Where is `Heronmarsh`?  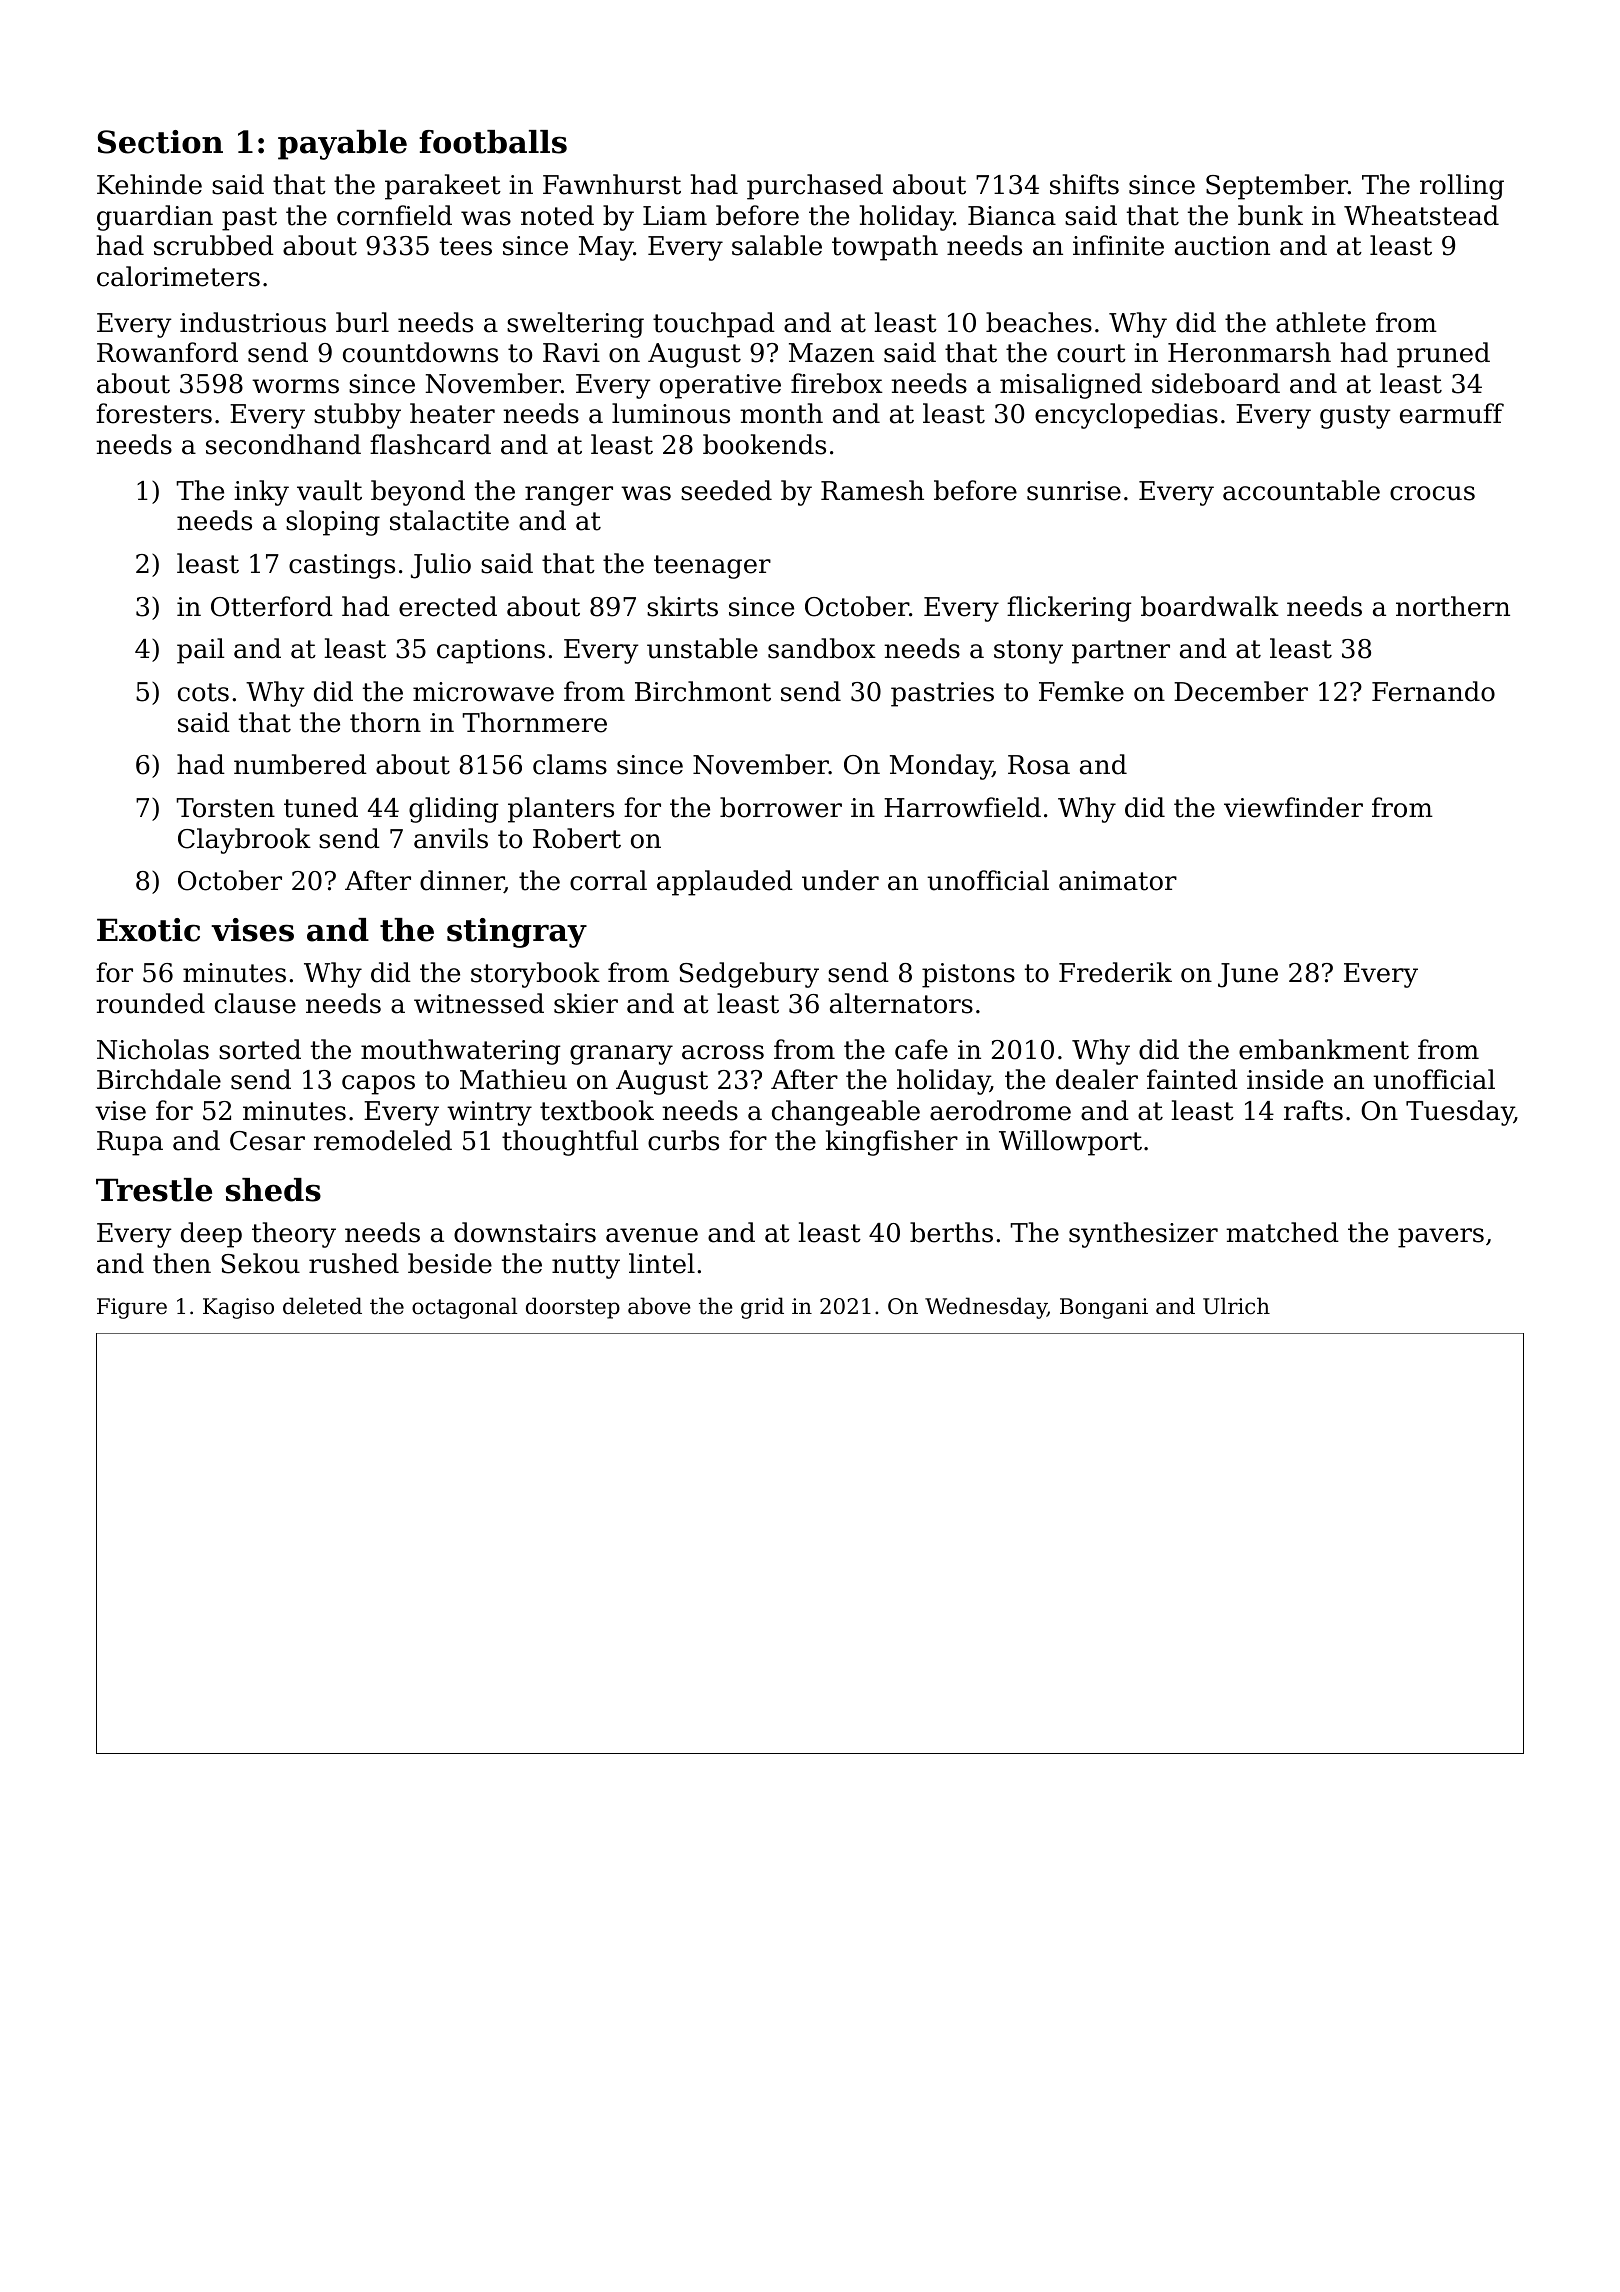
Heronmarsh is located at coordinates (1249, 352).
